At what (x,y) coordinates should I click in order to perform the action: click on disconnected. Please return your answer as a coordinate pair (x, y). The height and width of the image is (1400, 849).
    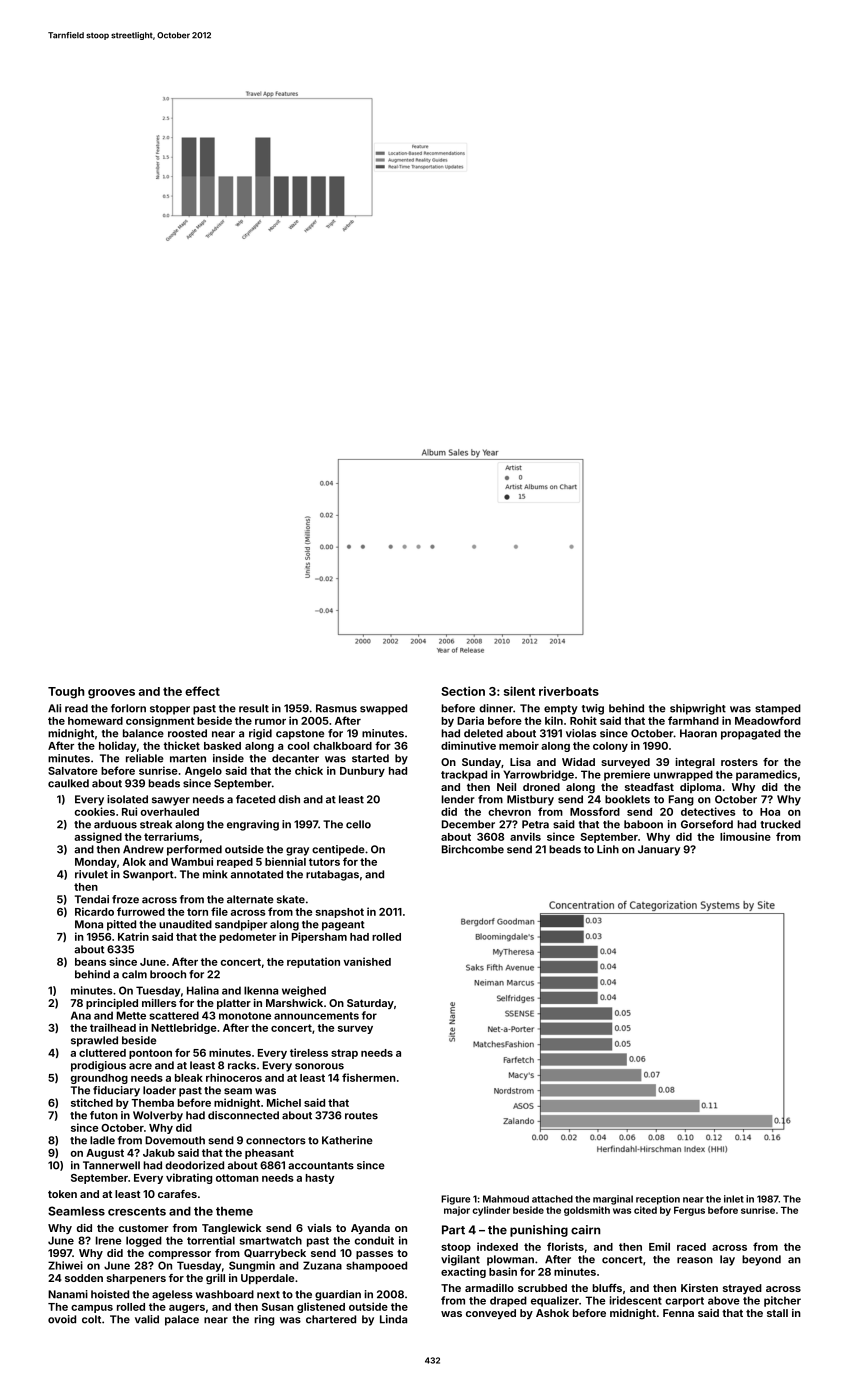
    Looking at the image, I should click on (243, 1115).
